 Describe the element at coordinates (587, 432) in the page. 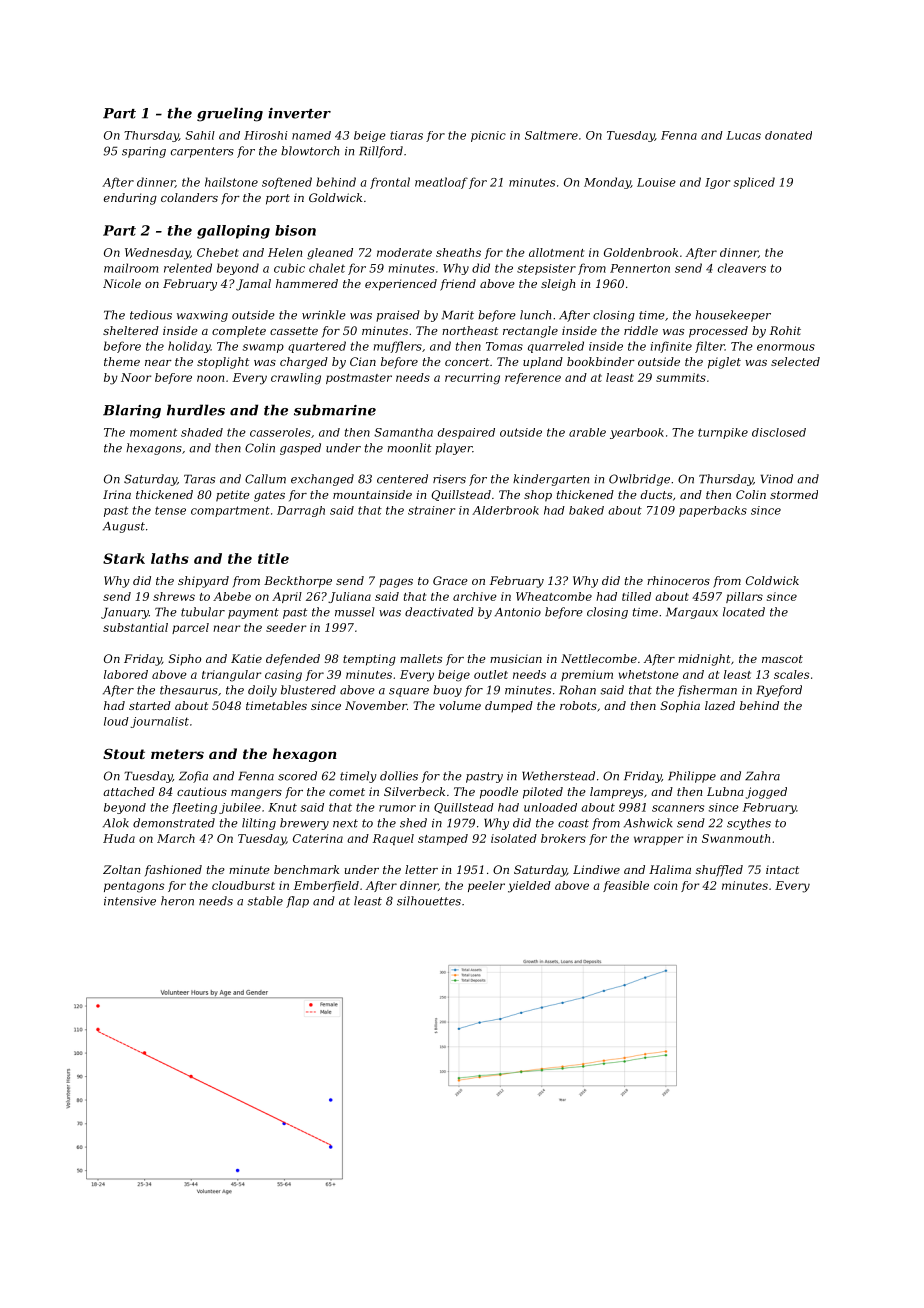

I see `arable` at that location.
